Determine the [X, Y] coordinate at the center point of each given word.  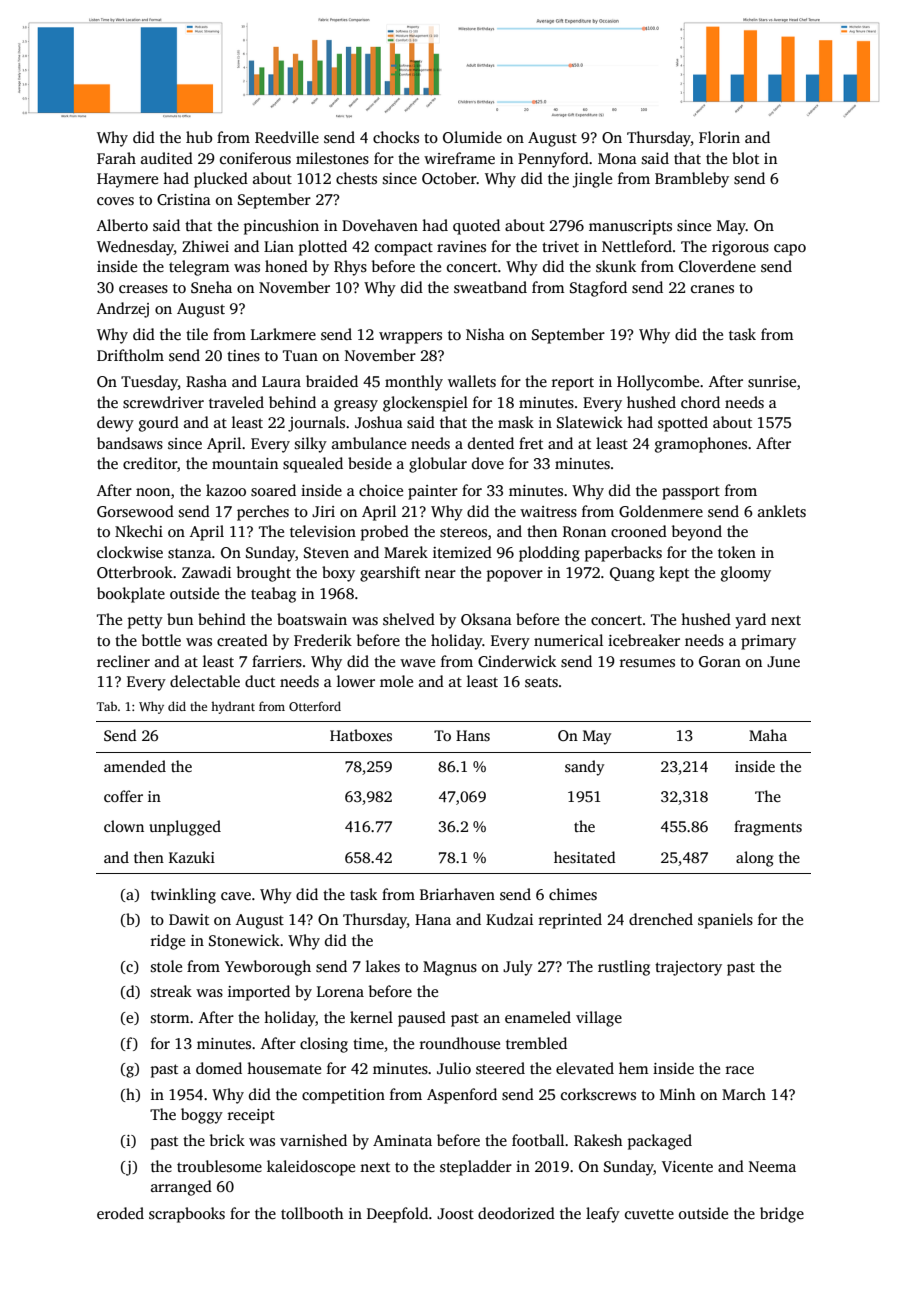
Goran [720, 662]
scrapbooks [187, 1215]
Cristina [184, 200]
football [538, 1140]
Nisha [485, 334]
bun [180, 619]
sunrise [772, 382]
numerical [568, 640]
